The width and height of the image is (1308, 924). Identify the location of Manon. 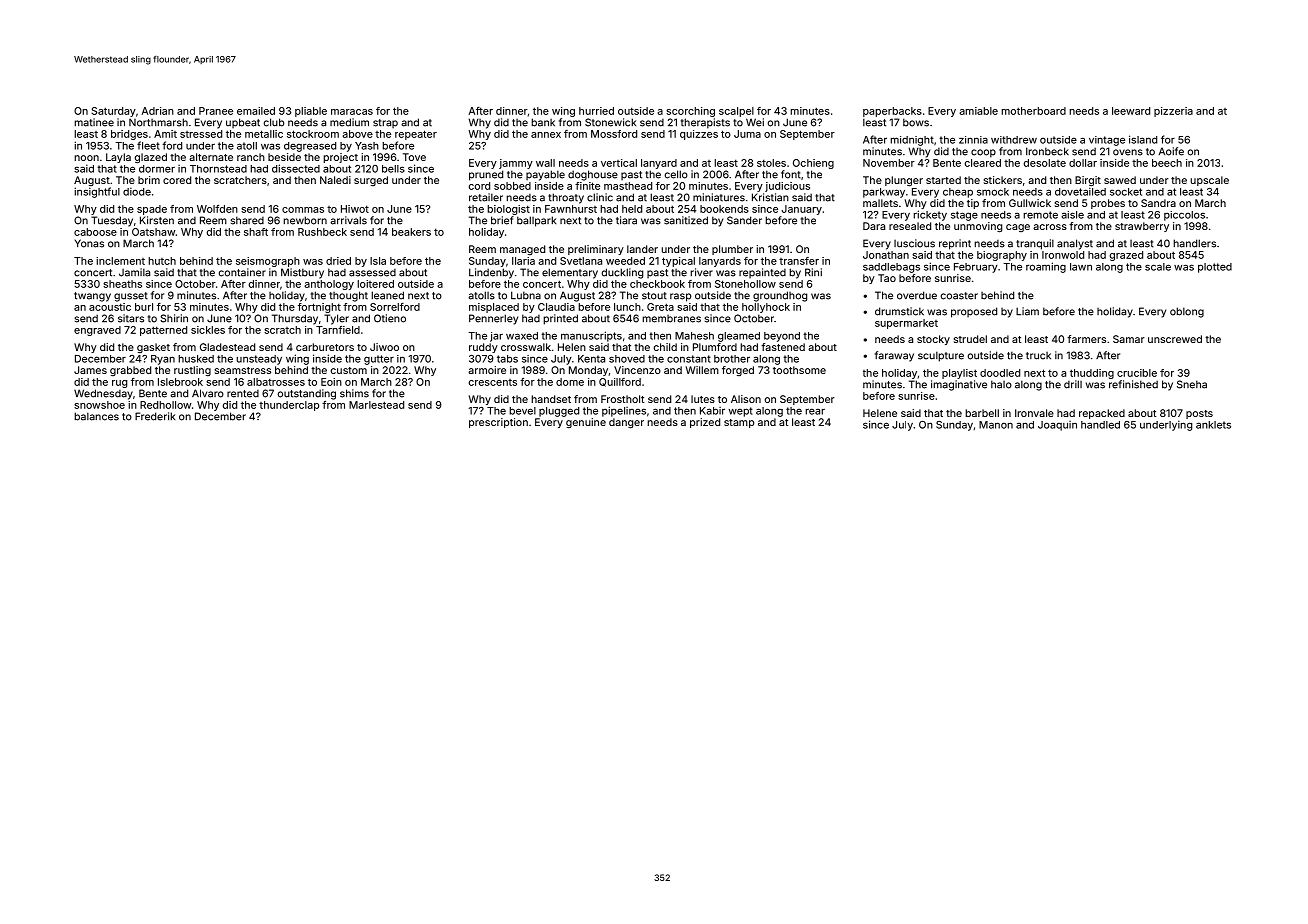
(996, 425).
